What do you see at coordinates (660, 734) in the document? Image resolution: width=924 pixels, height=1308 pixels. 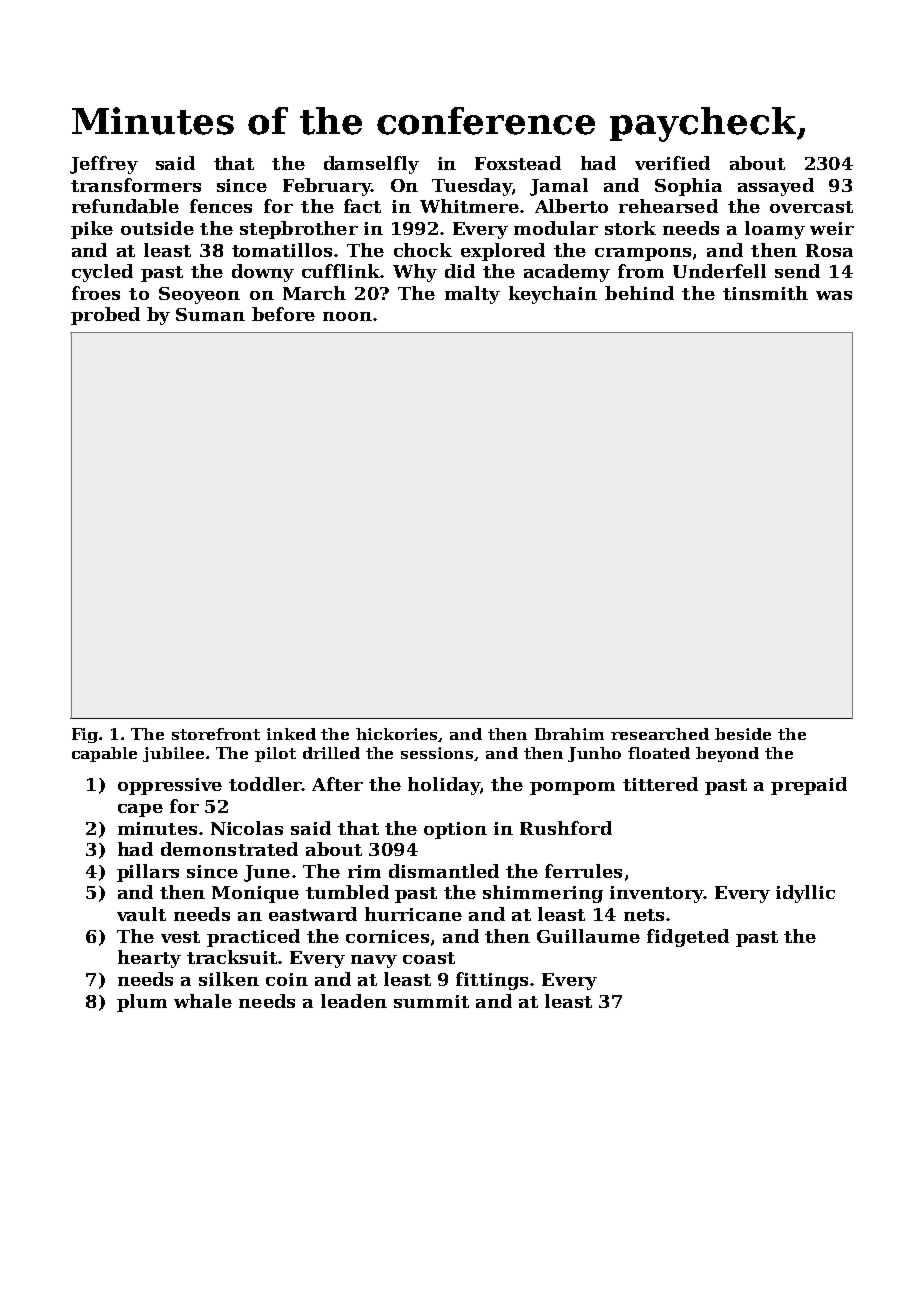 I see `researched` at bounding box center [660, 734].
